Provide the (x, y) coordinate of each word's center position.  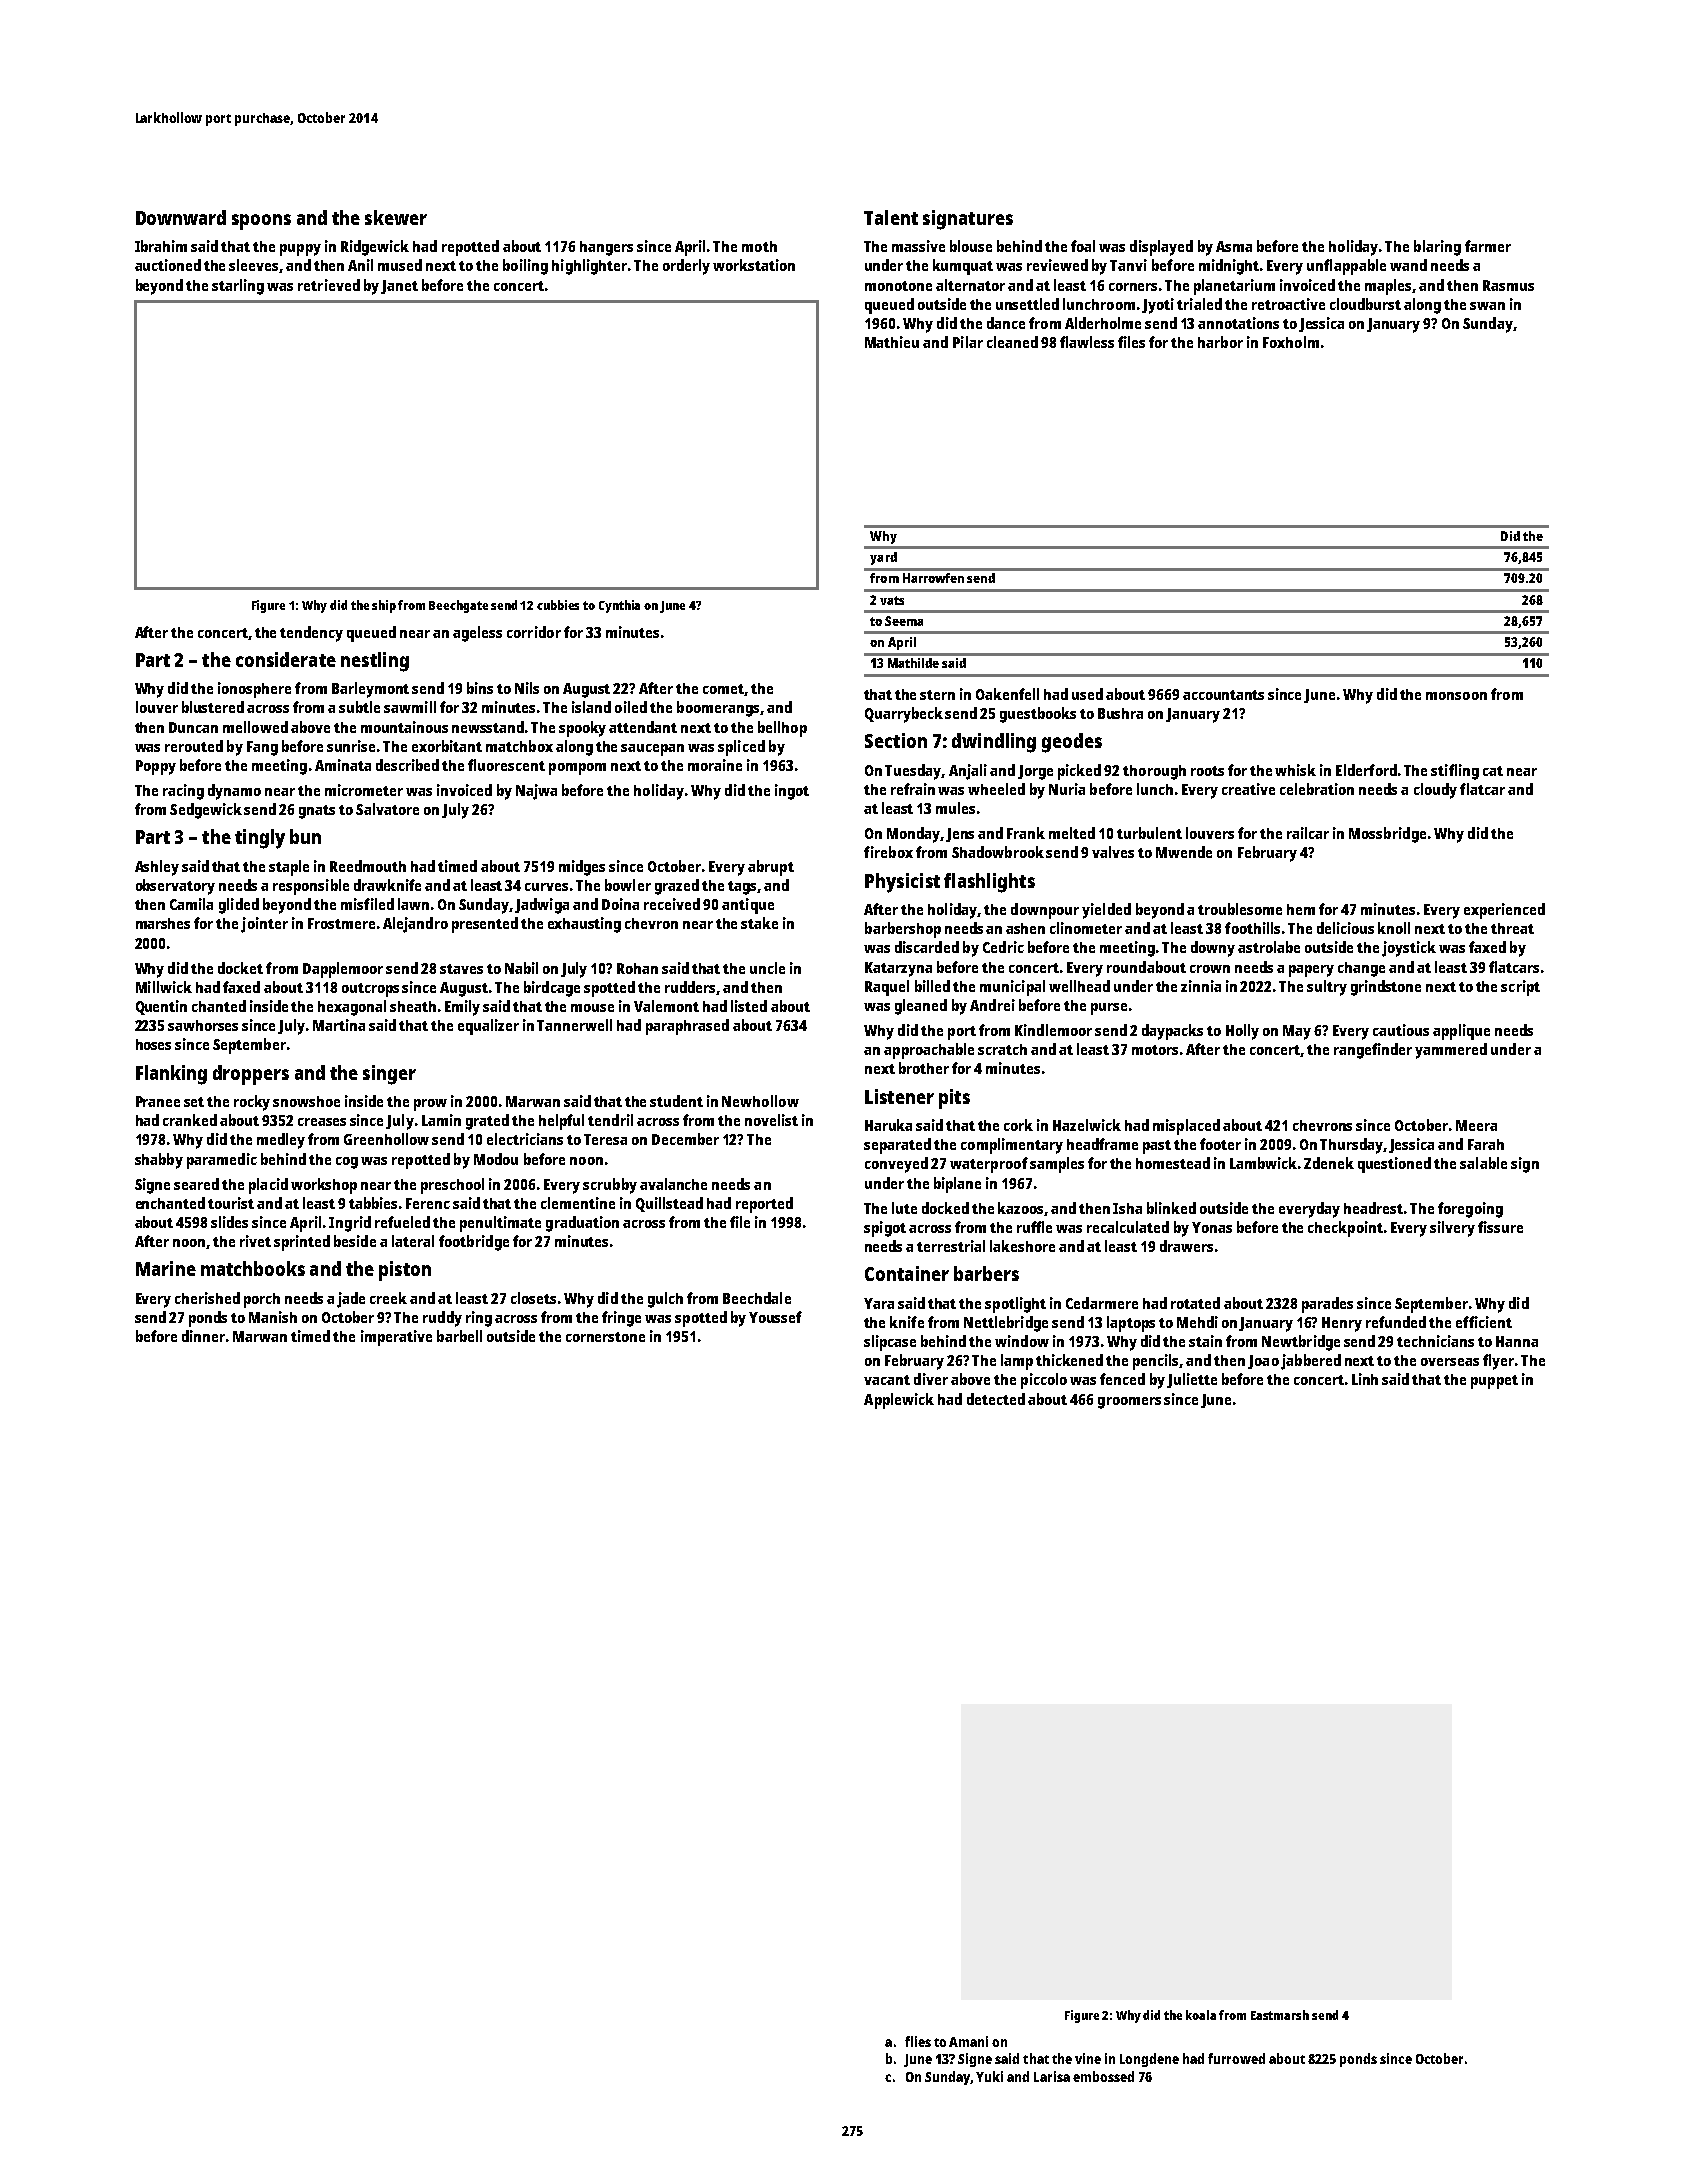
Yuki (989, 2076)
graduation (582, 1224)
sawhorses (203, 1025)
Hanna (1517, 1341)
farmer (1488, 246)
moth (759, 246)
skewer (396, 217)
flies (918, 2041)
